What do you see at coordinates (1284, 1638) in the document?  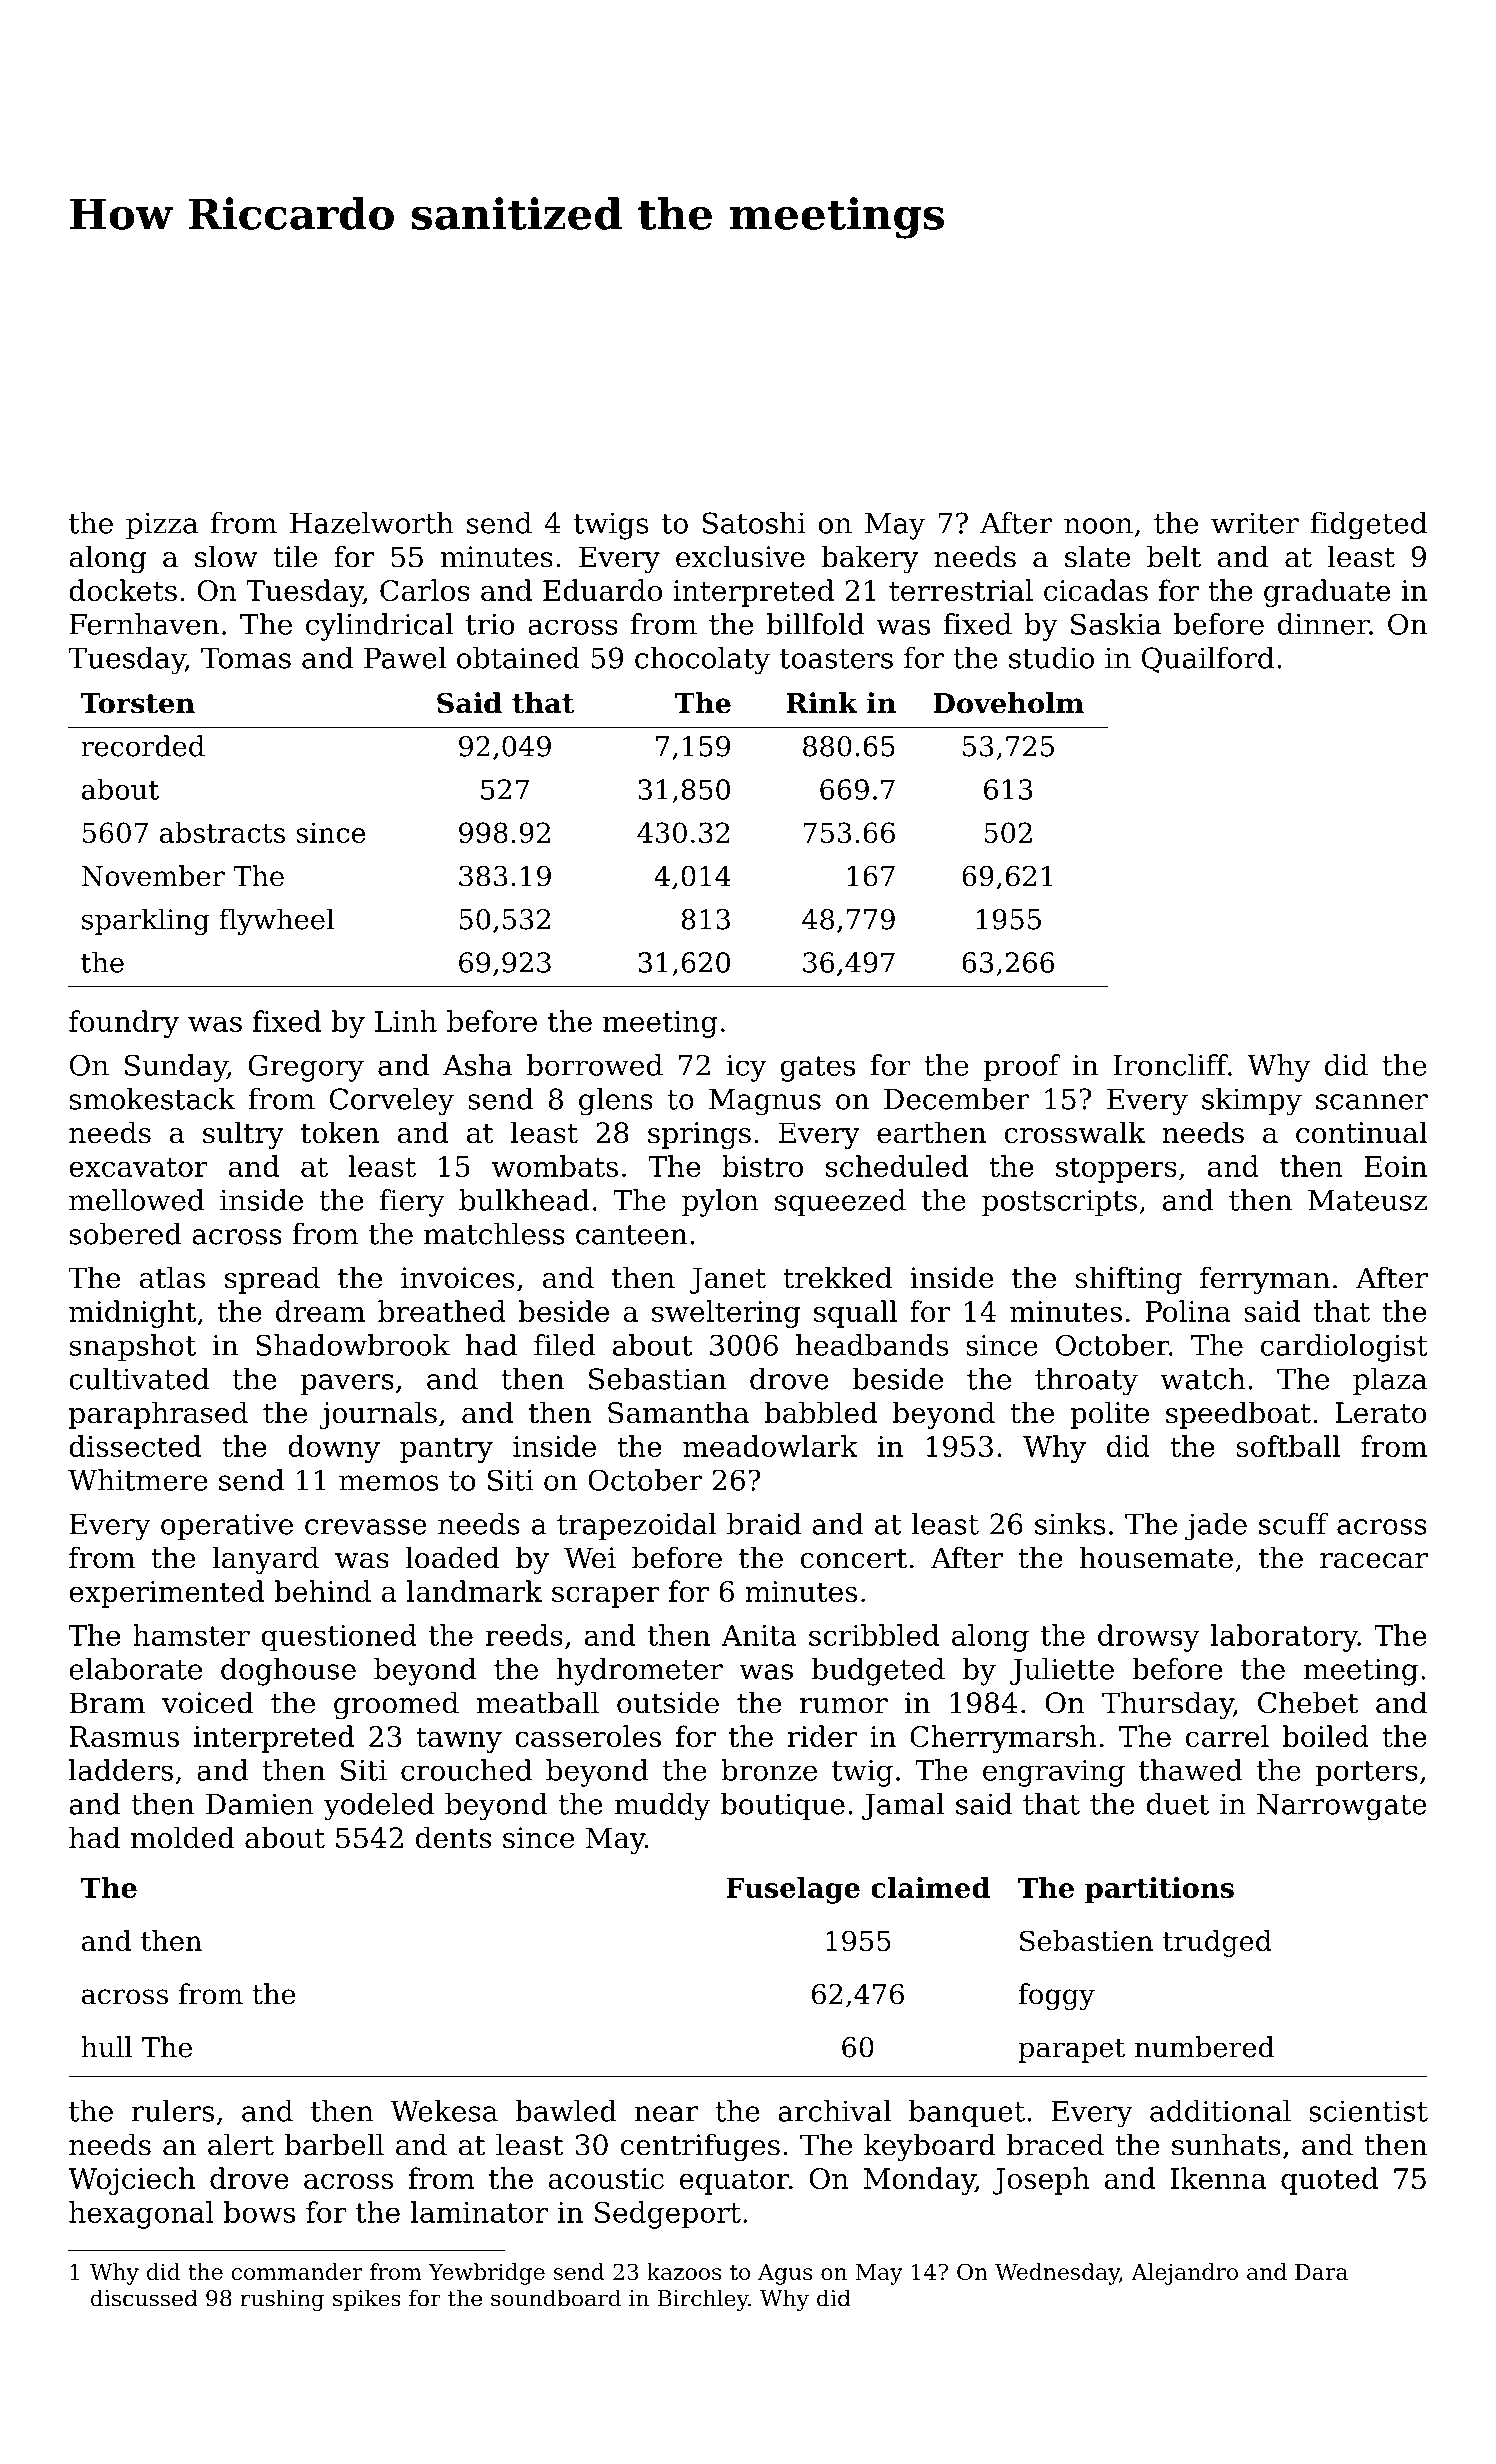 I see `laboratory` at bounding box center [1284, 1638].
